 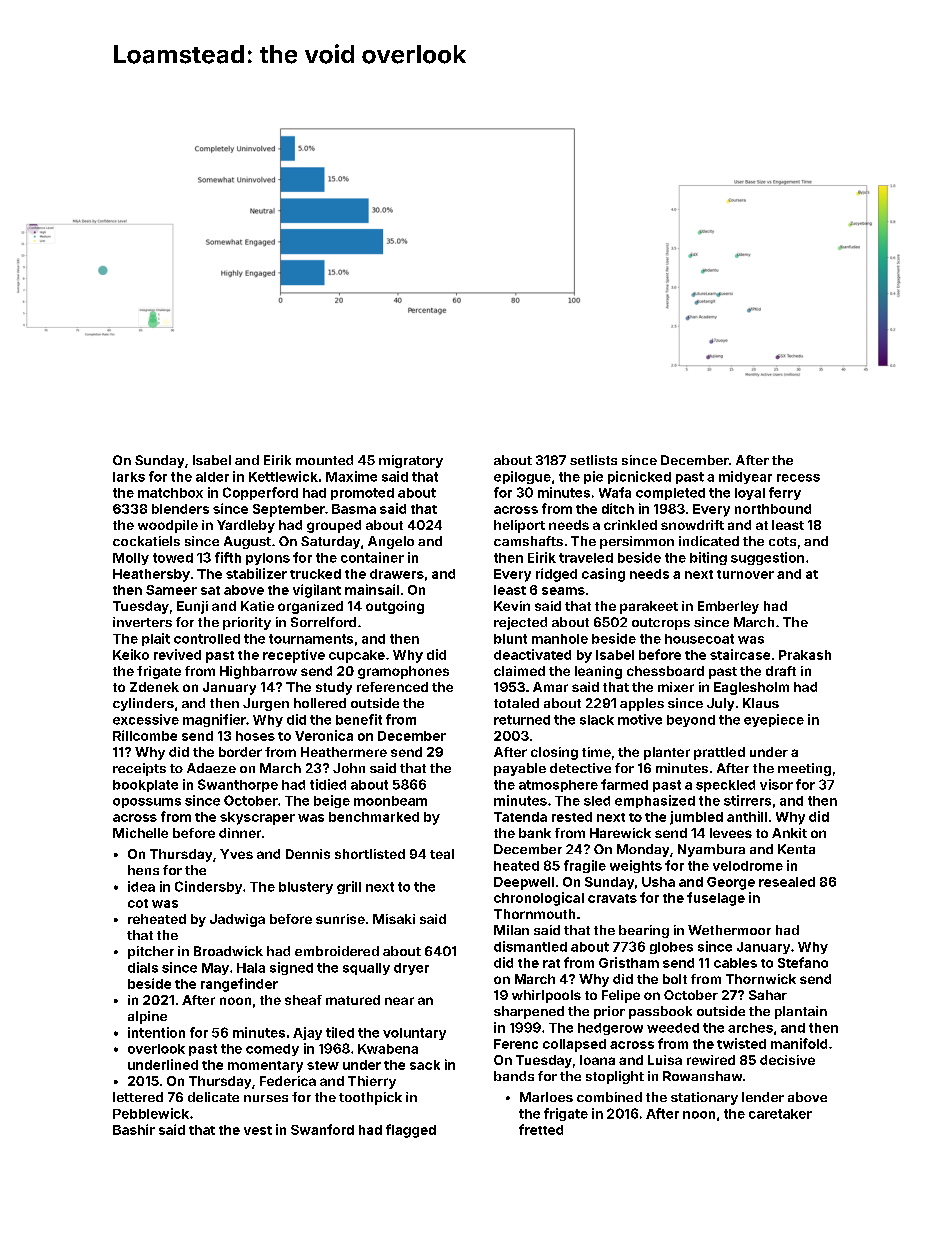 I want to click on plantain, so click(x=801, y=1012).
